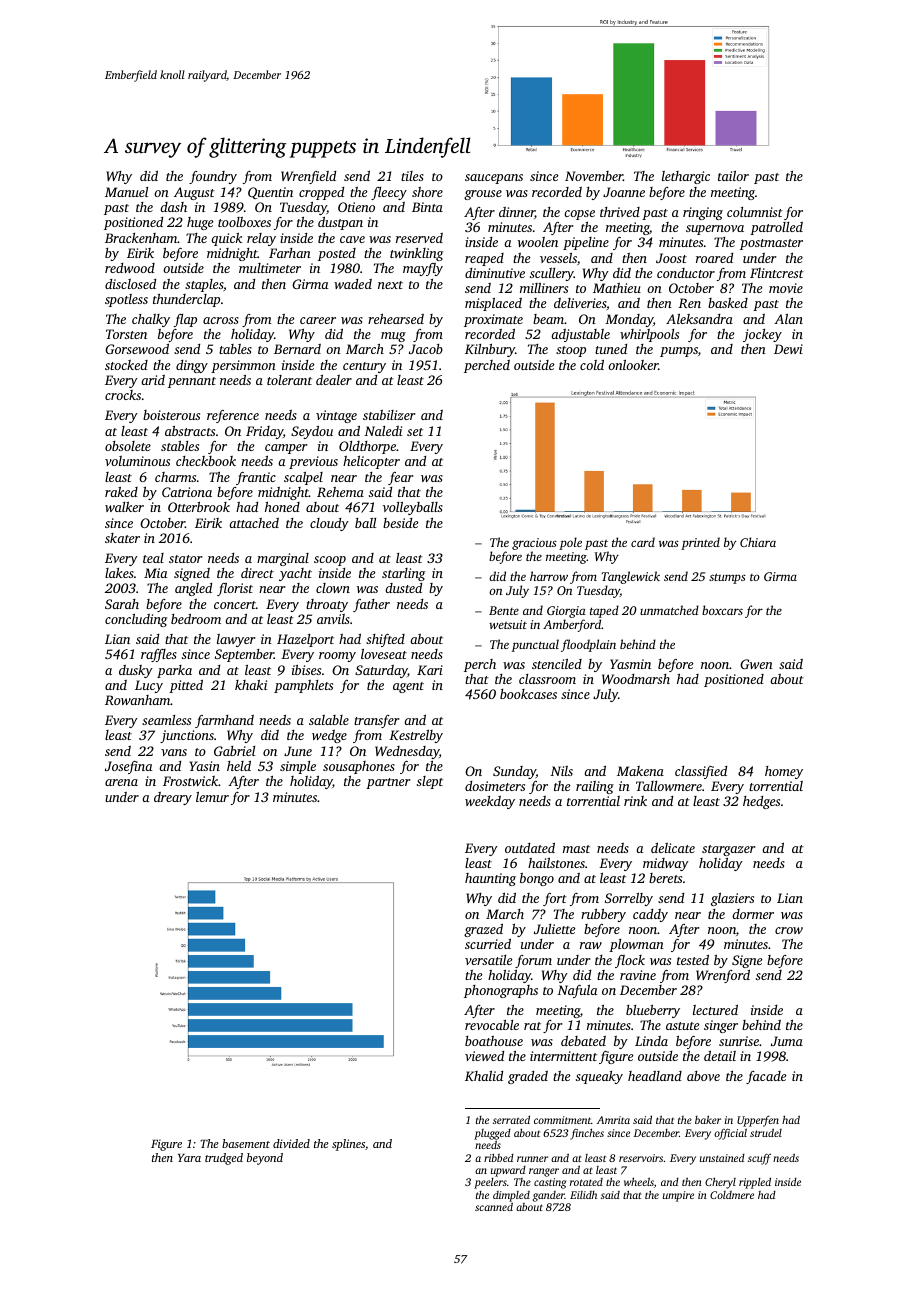  What do you see at coordinates (488, 960) in the image?
I see `versatile` at bounding box center [488, 960].
